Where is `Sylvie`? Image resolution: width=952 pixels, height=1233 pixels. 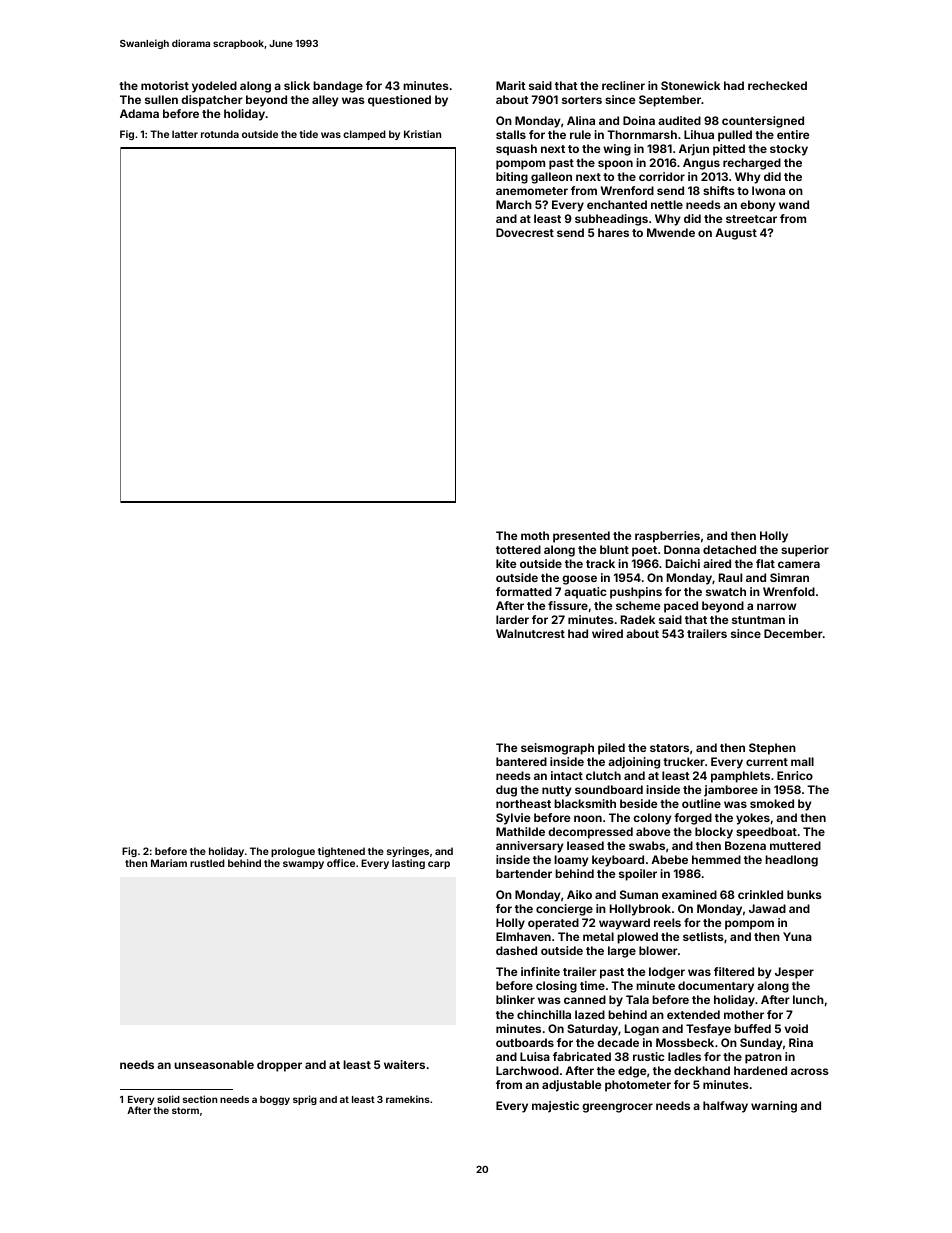 Sylvie is located at coordinates (513, 819).
